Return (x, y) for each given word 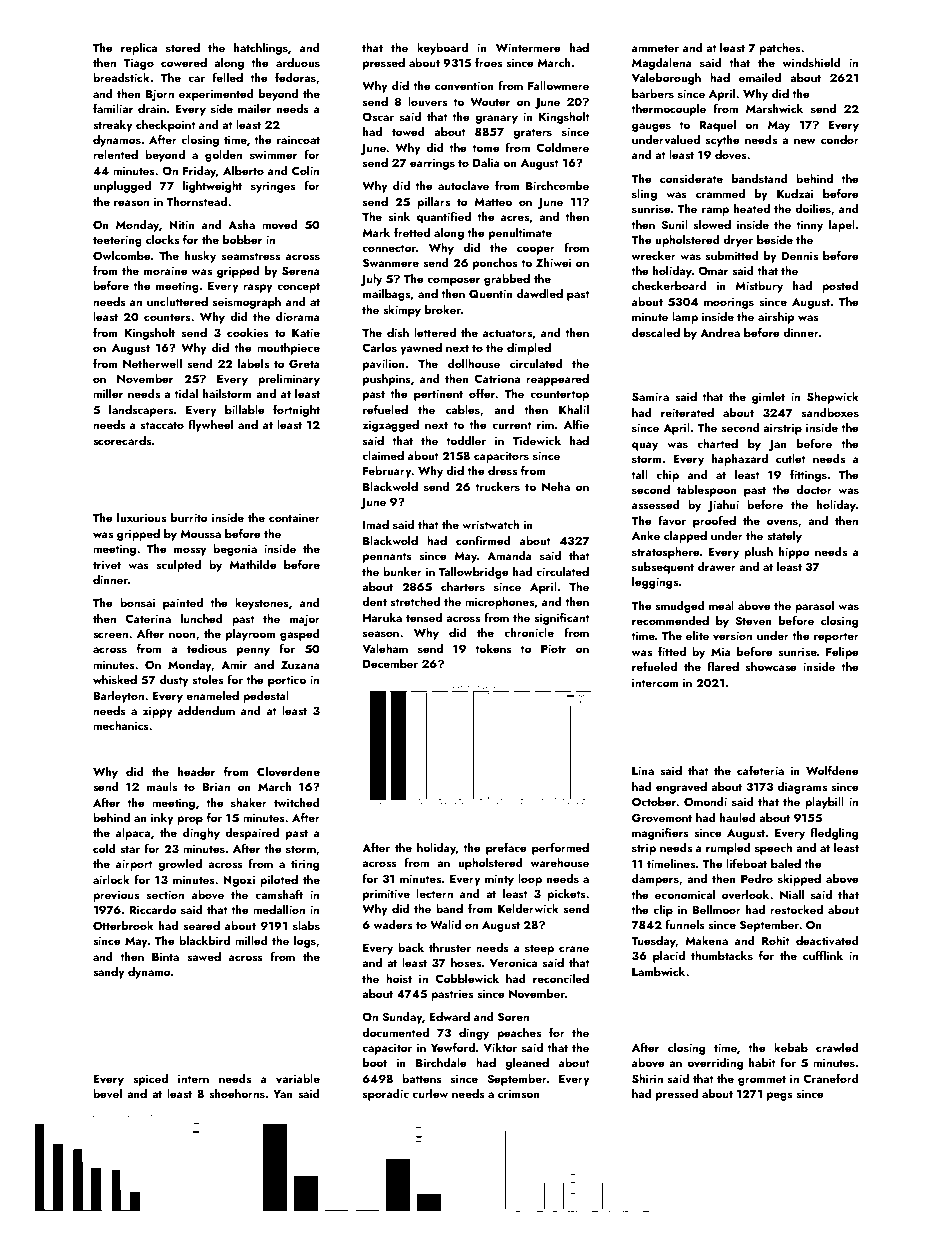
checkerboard (669, 285)
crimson (519, 1094)
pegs (780, 1096)
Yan (283, 1094)
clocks (162, 239)
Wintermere (528, 47)
